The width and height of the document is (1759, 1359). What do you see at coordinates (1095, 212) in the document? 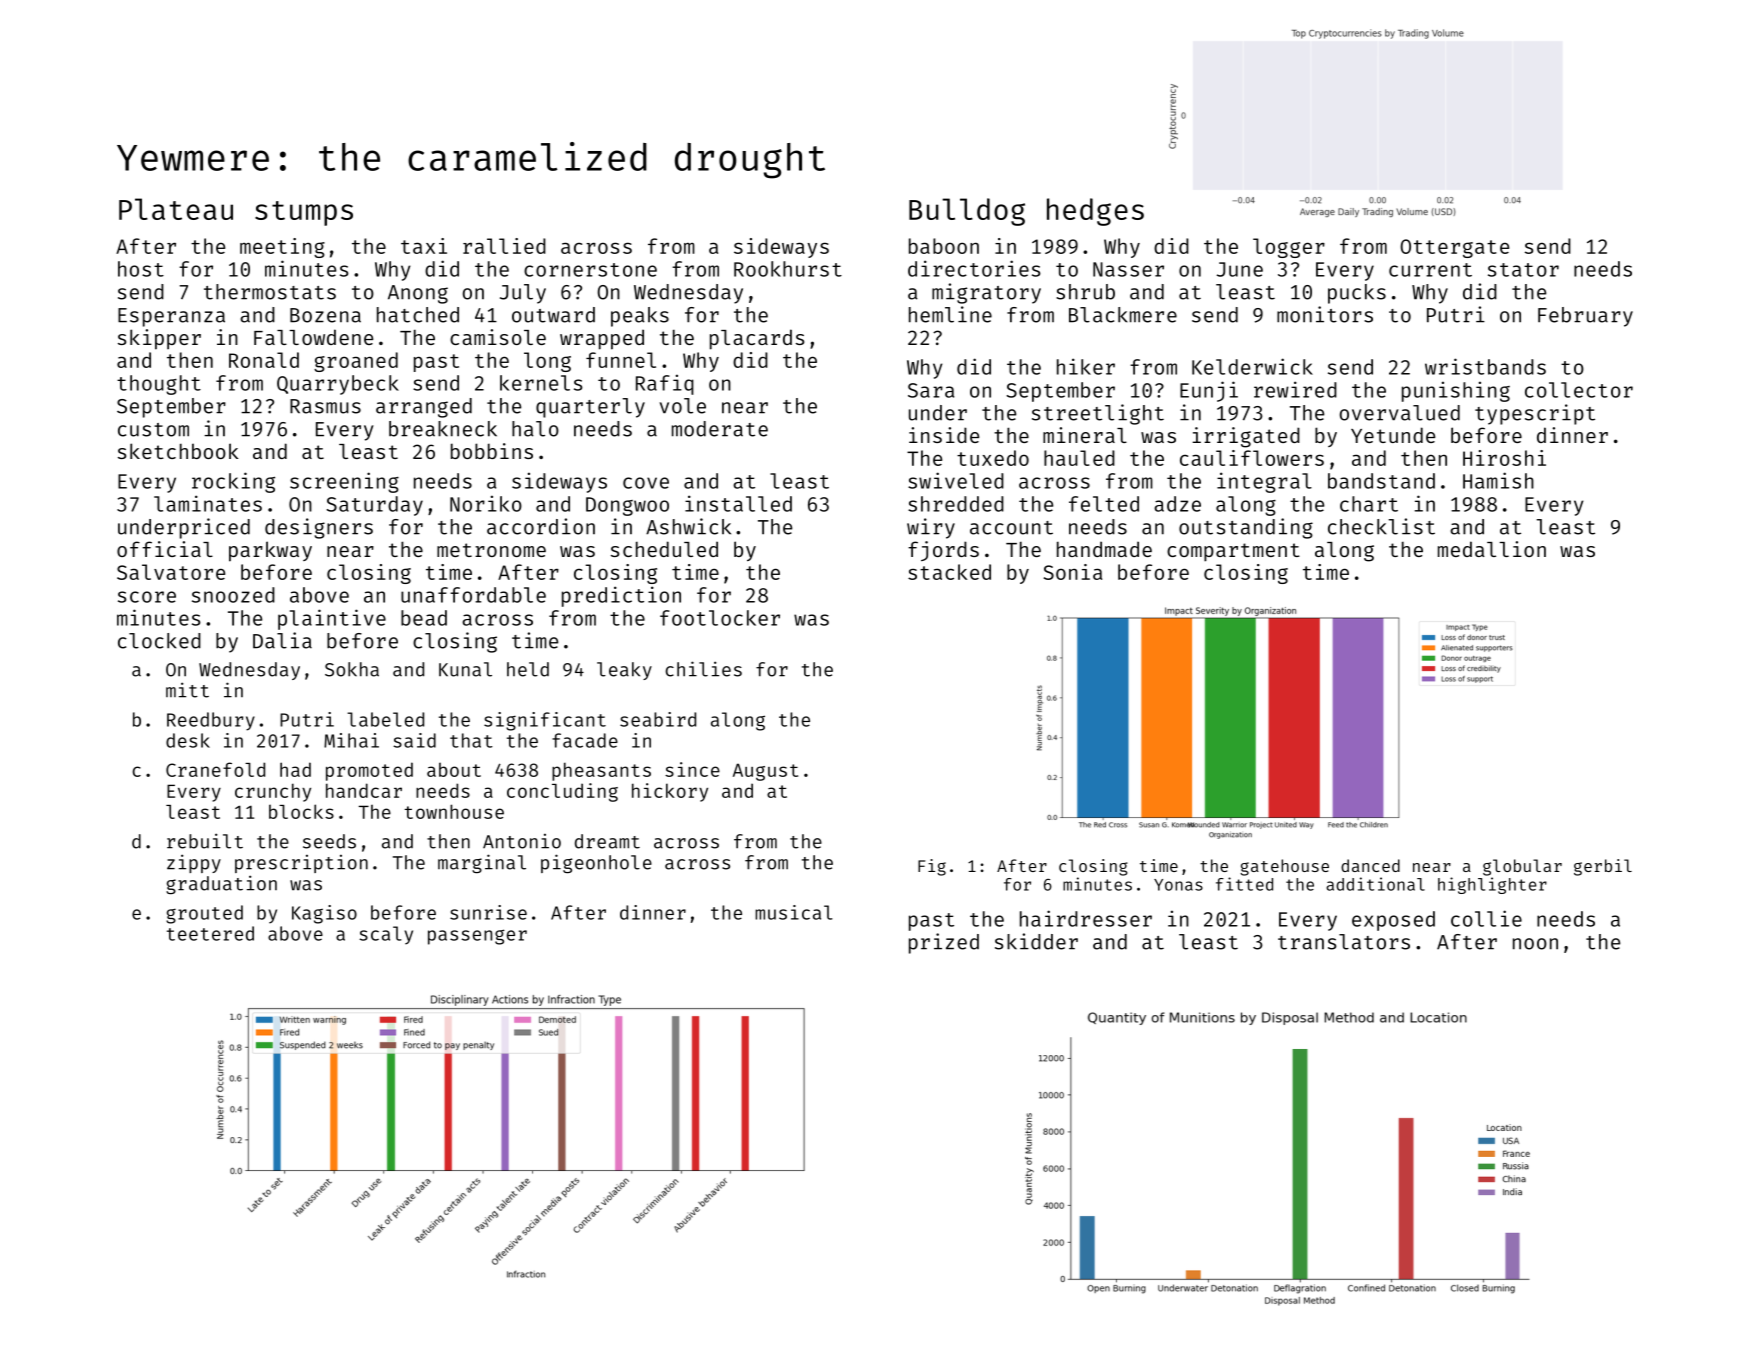
I see `hedges` at bounding box center [1095, 212].
